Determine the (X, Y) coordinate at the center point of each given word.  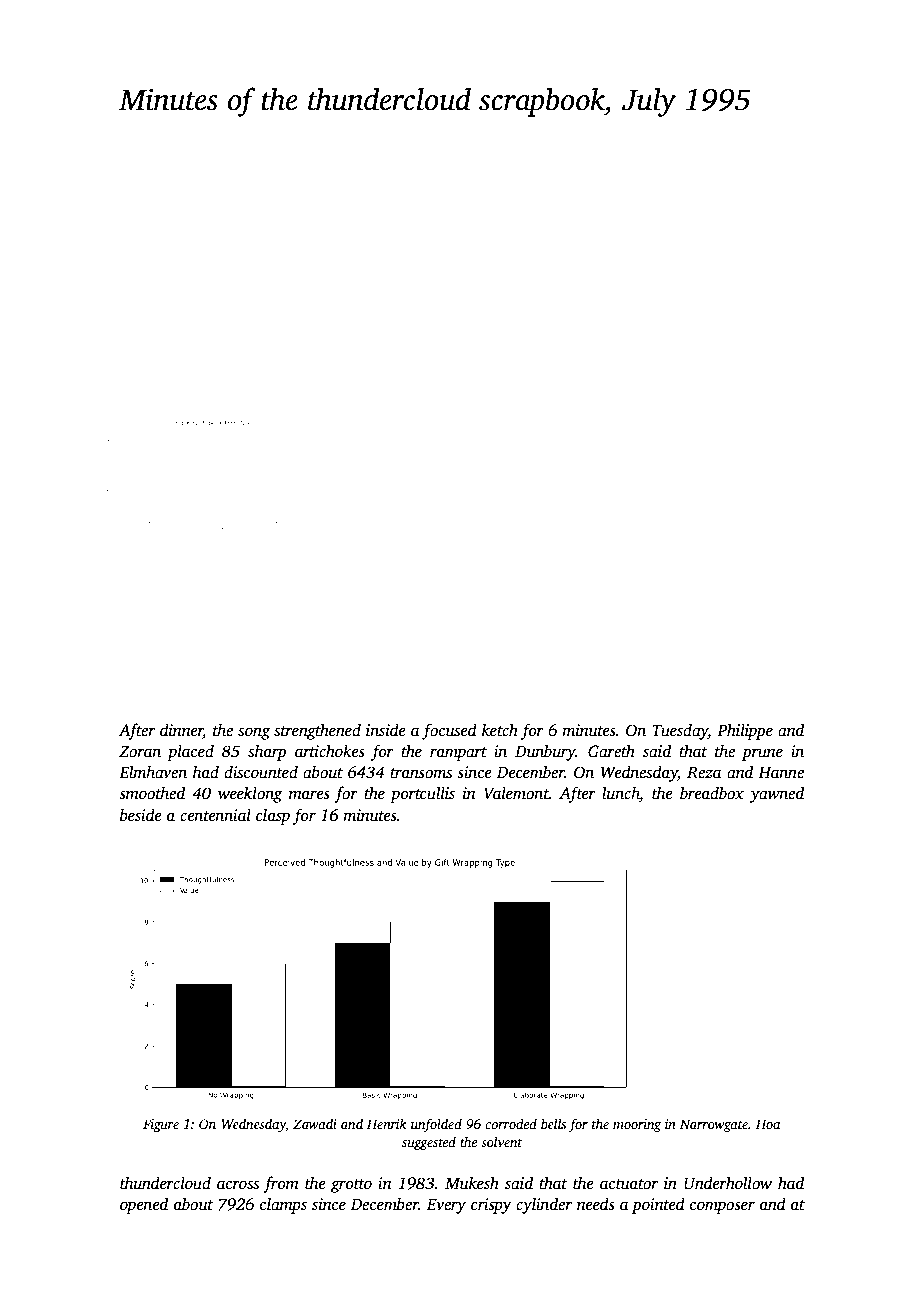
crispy (491, 1206)
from (281, 1184)
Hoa (768, 1124)
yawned (776, 794)
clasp (273, 816)
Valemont (516, 793)
